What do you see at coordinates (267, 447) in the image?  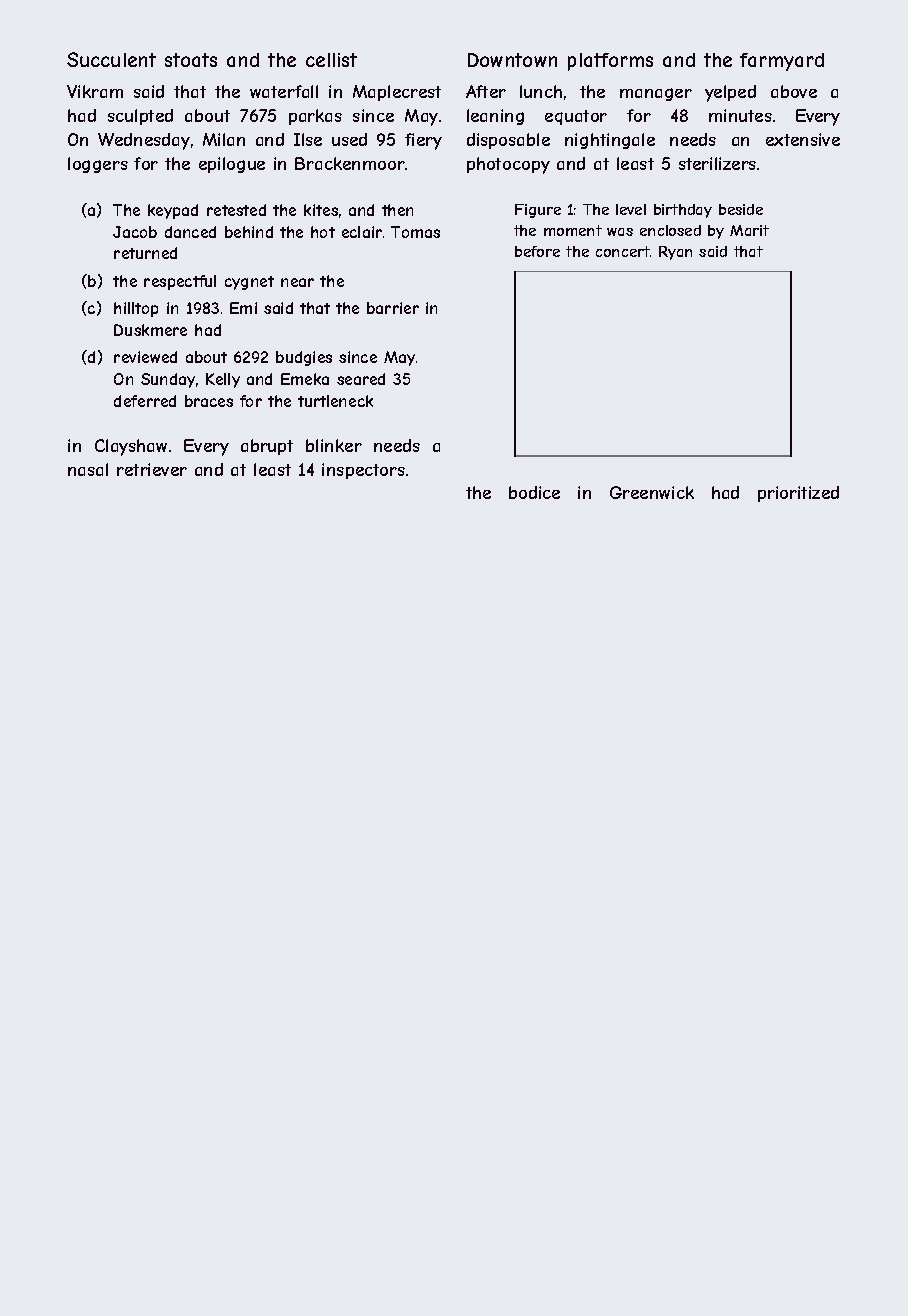 I see `abrupt` at bounding box center [267, 447].
